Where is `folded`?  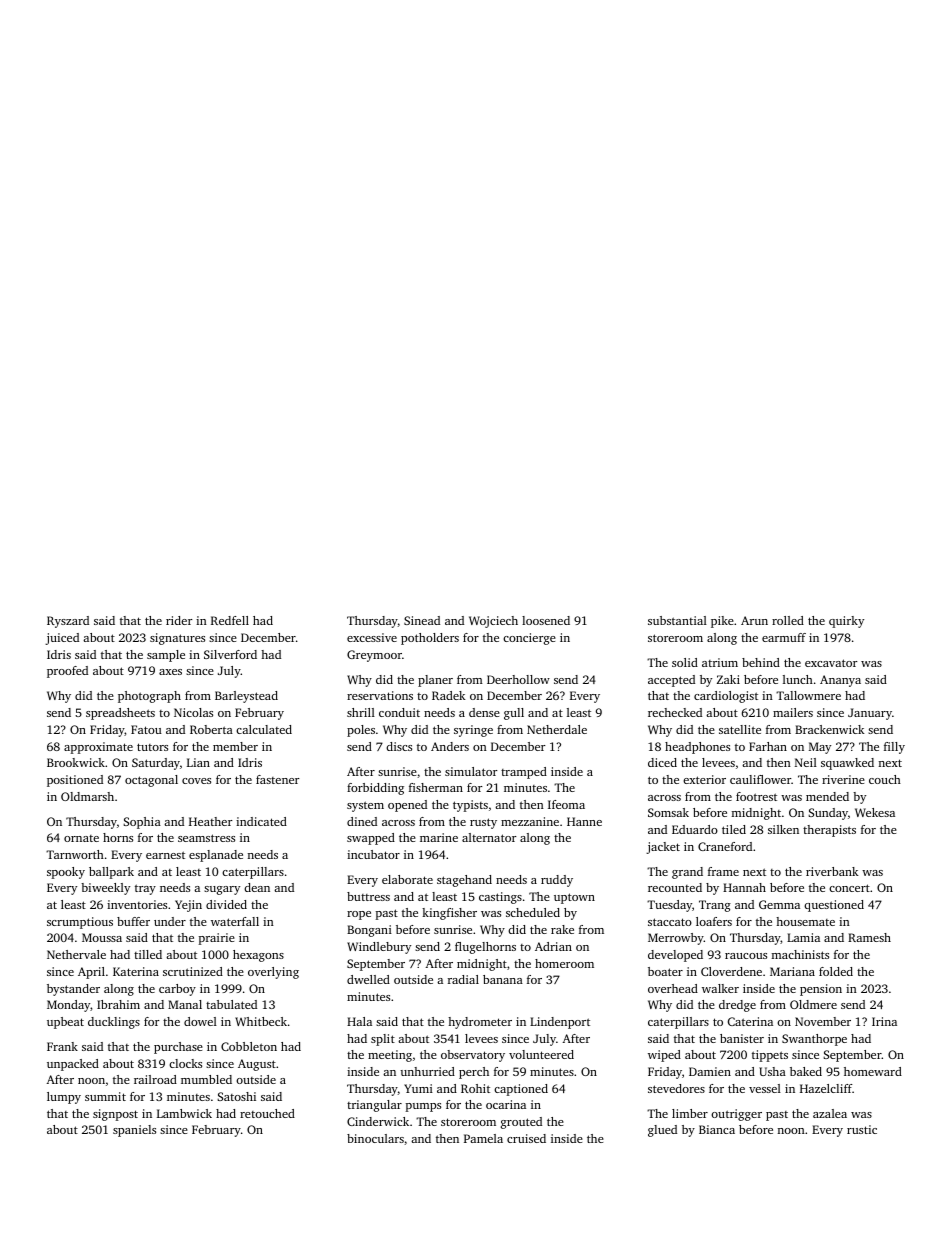 folded is located at coordinates (836, 971).
